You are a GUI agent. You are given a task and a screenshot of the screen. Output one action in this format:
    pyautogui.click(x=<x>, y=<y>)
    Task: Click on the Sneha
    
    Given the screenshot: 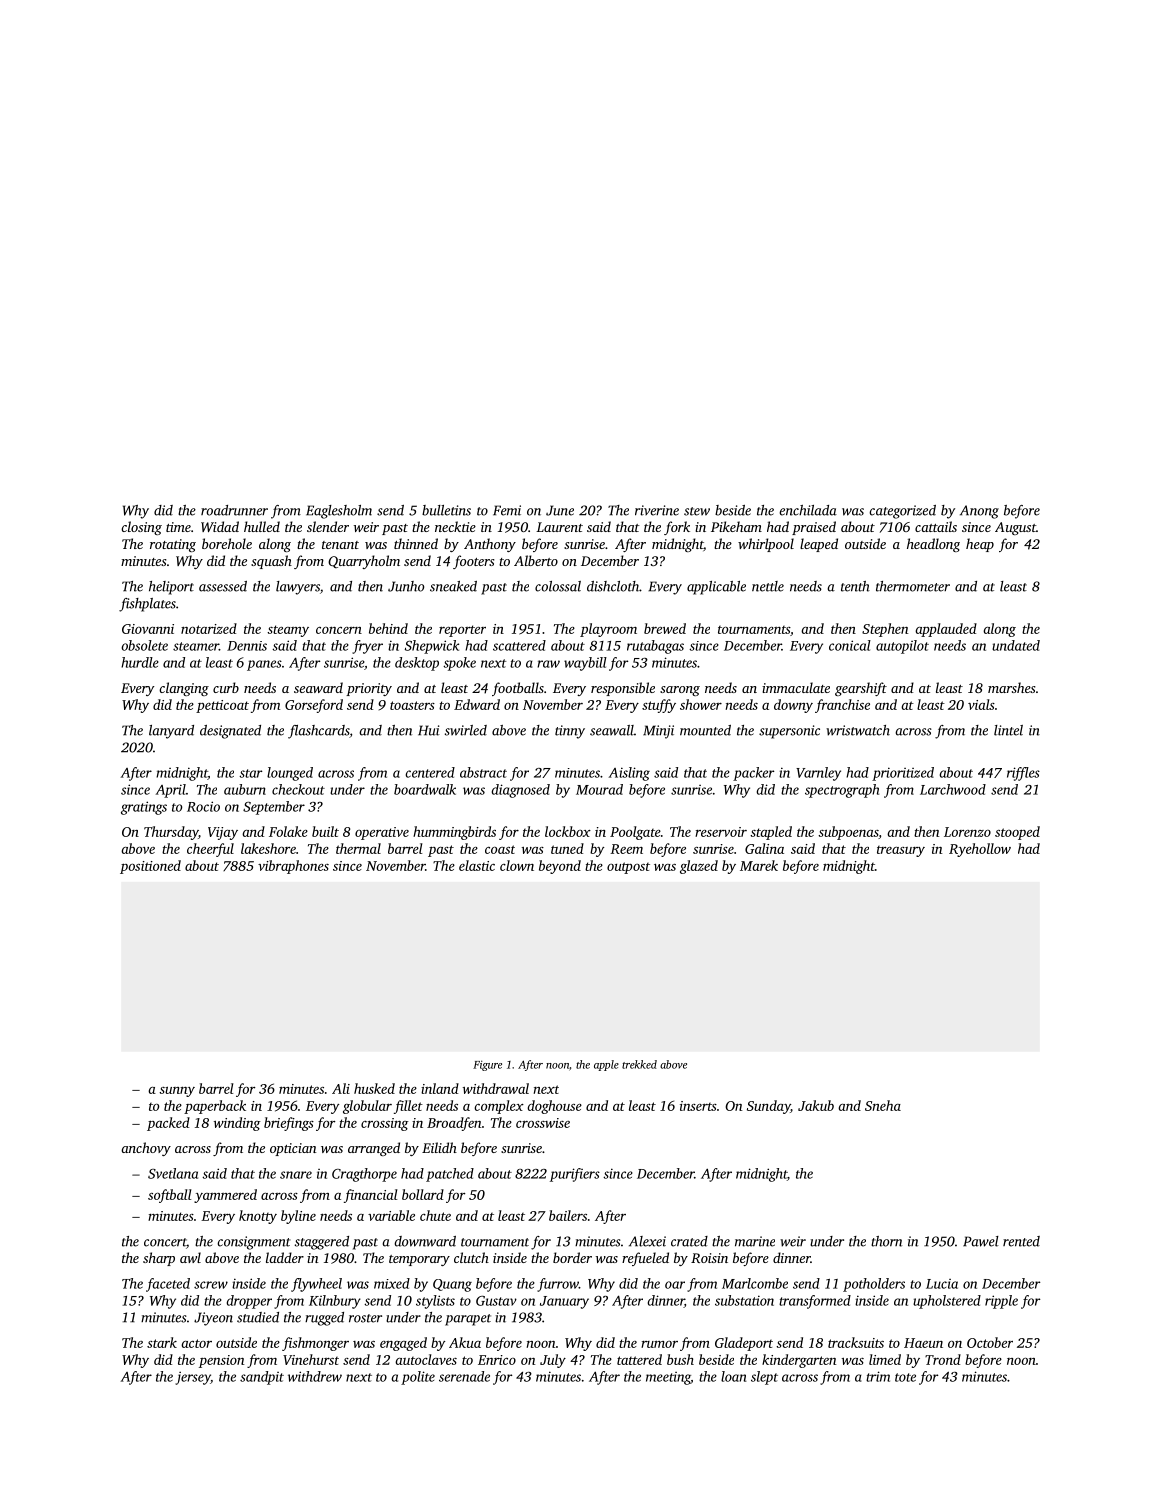 What is the action you would take?
    pyautogui.click(x=883, y=1105)
